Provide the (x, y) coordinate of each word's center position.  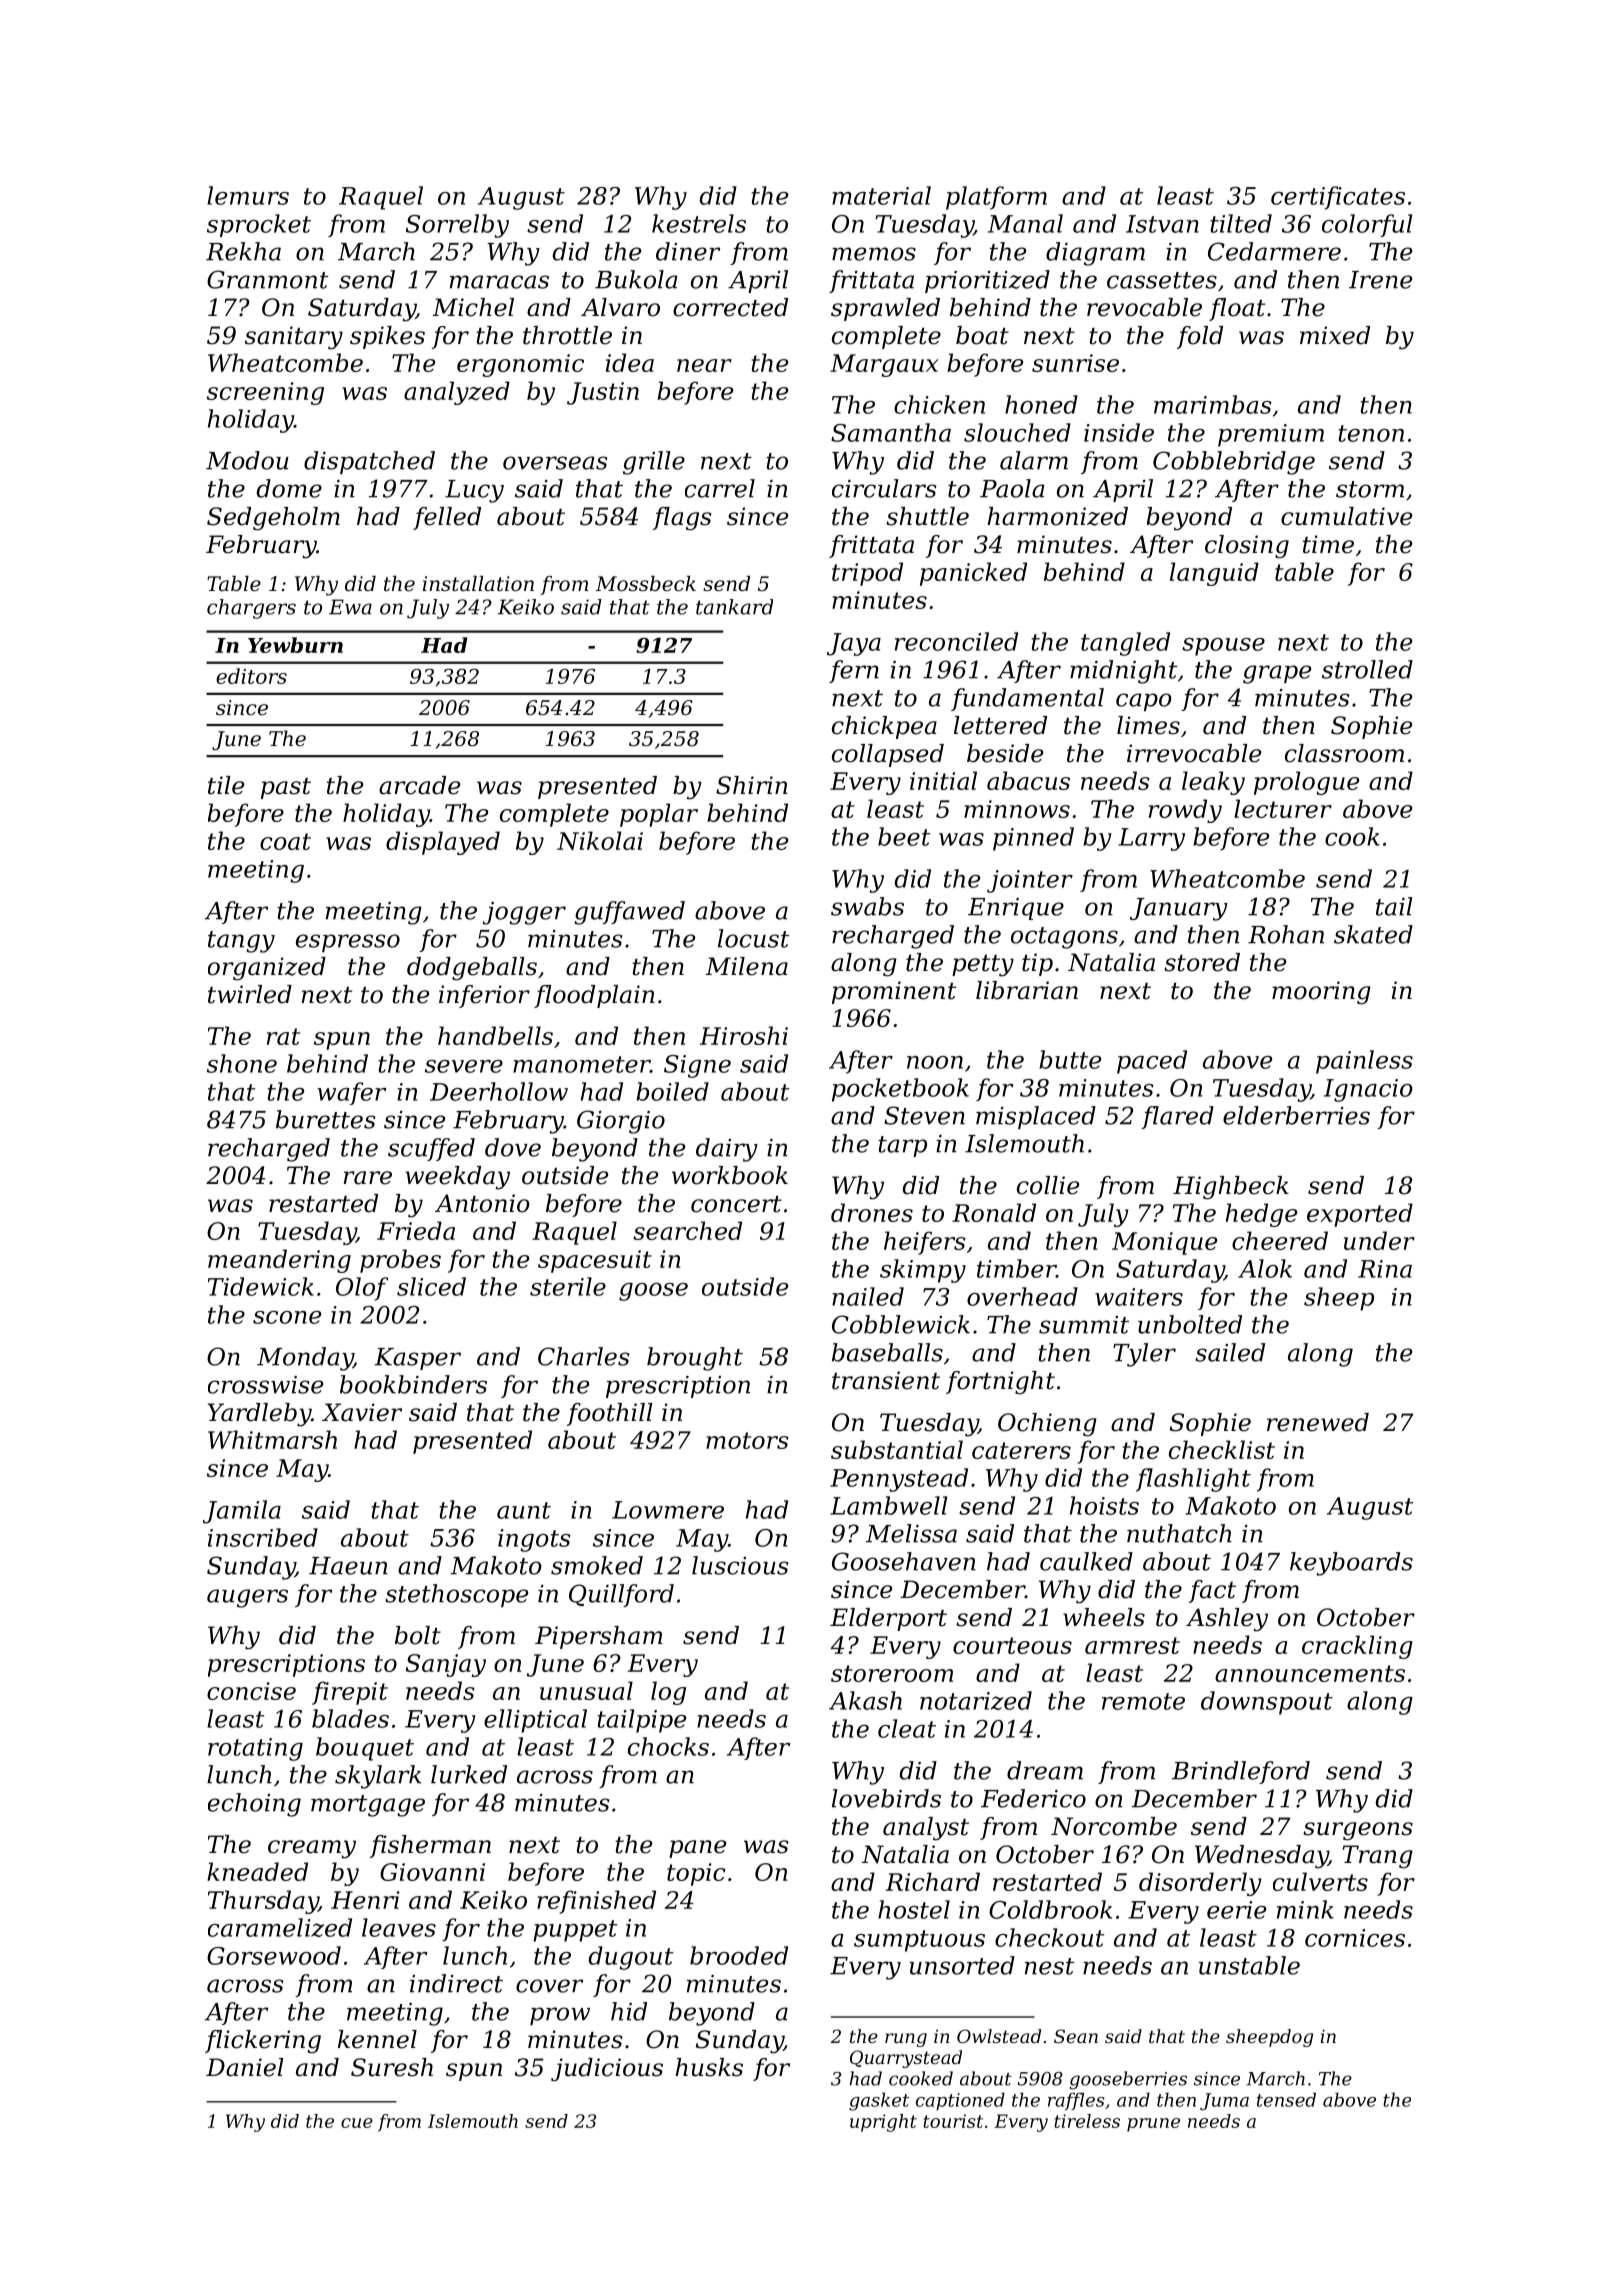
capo (1144, 702)
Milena (746, 966)
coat (285, 841)
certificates (1338, 198)
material (881, 195)
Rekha (243, 251)
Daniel (245, 2067)
